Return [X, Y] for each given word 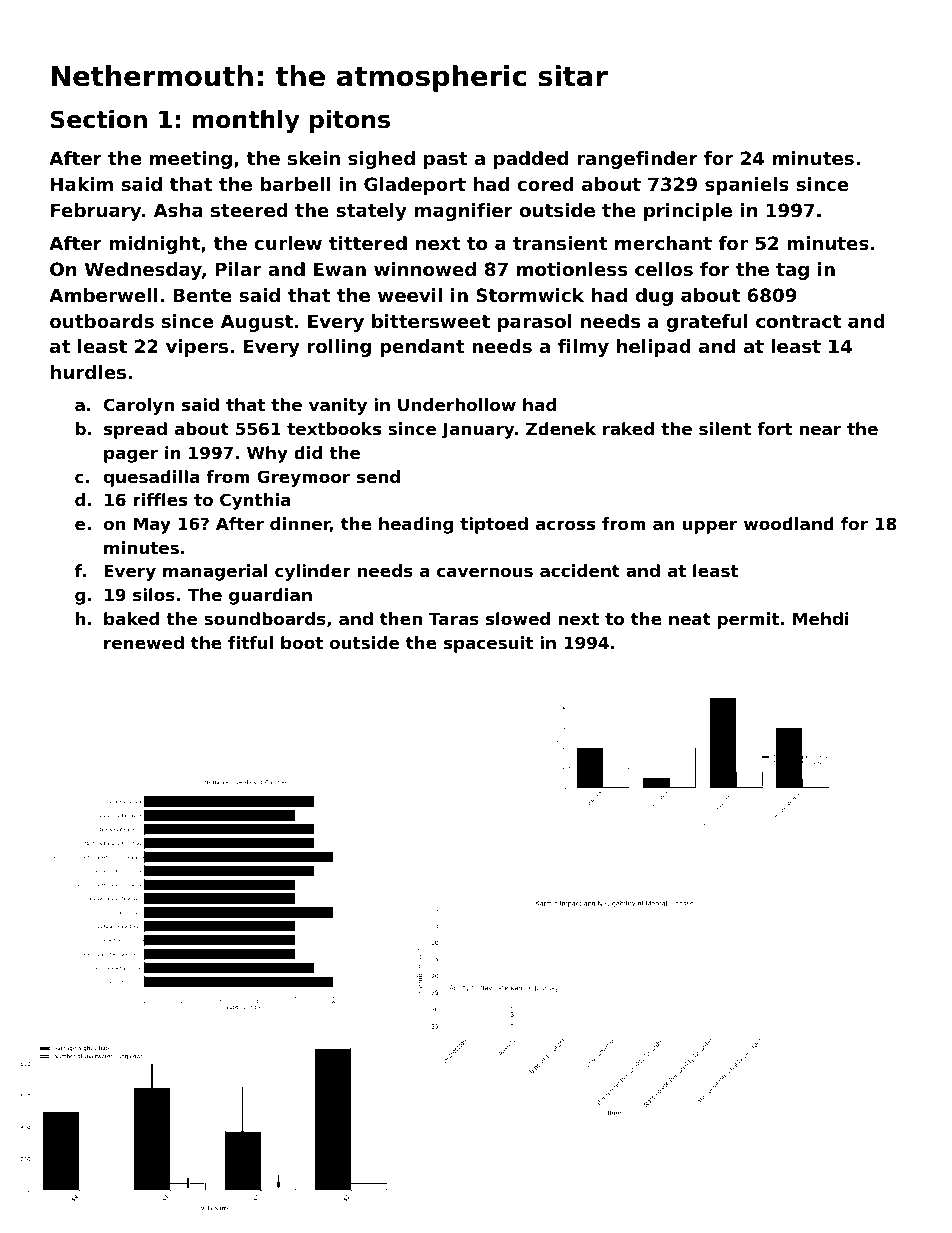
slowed [518, 618]
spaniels [747, 186]
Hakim [82, 184]
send [378, 476]
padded [531, 160]
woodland [789, 523]
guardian [270, 596]
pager [131, 456]
